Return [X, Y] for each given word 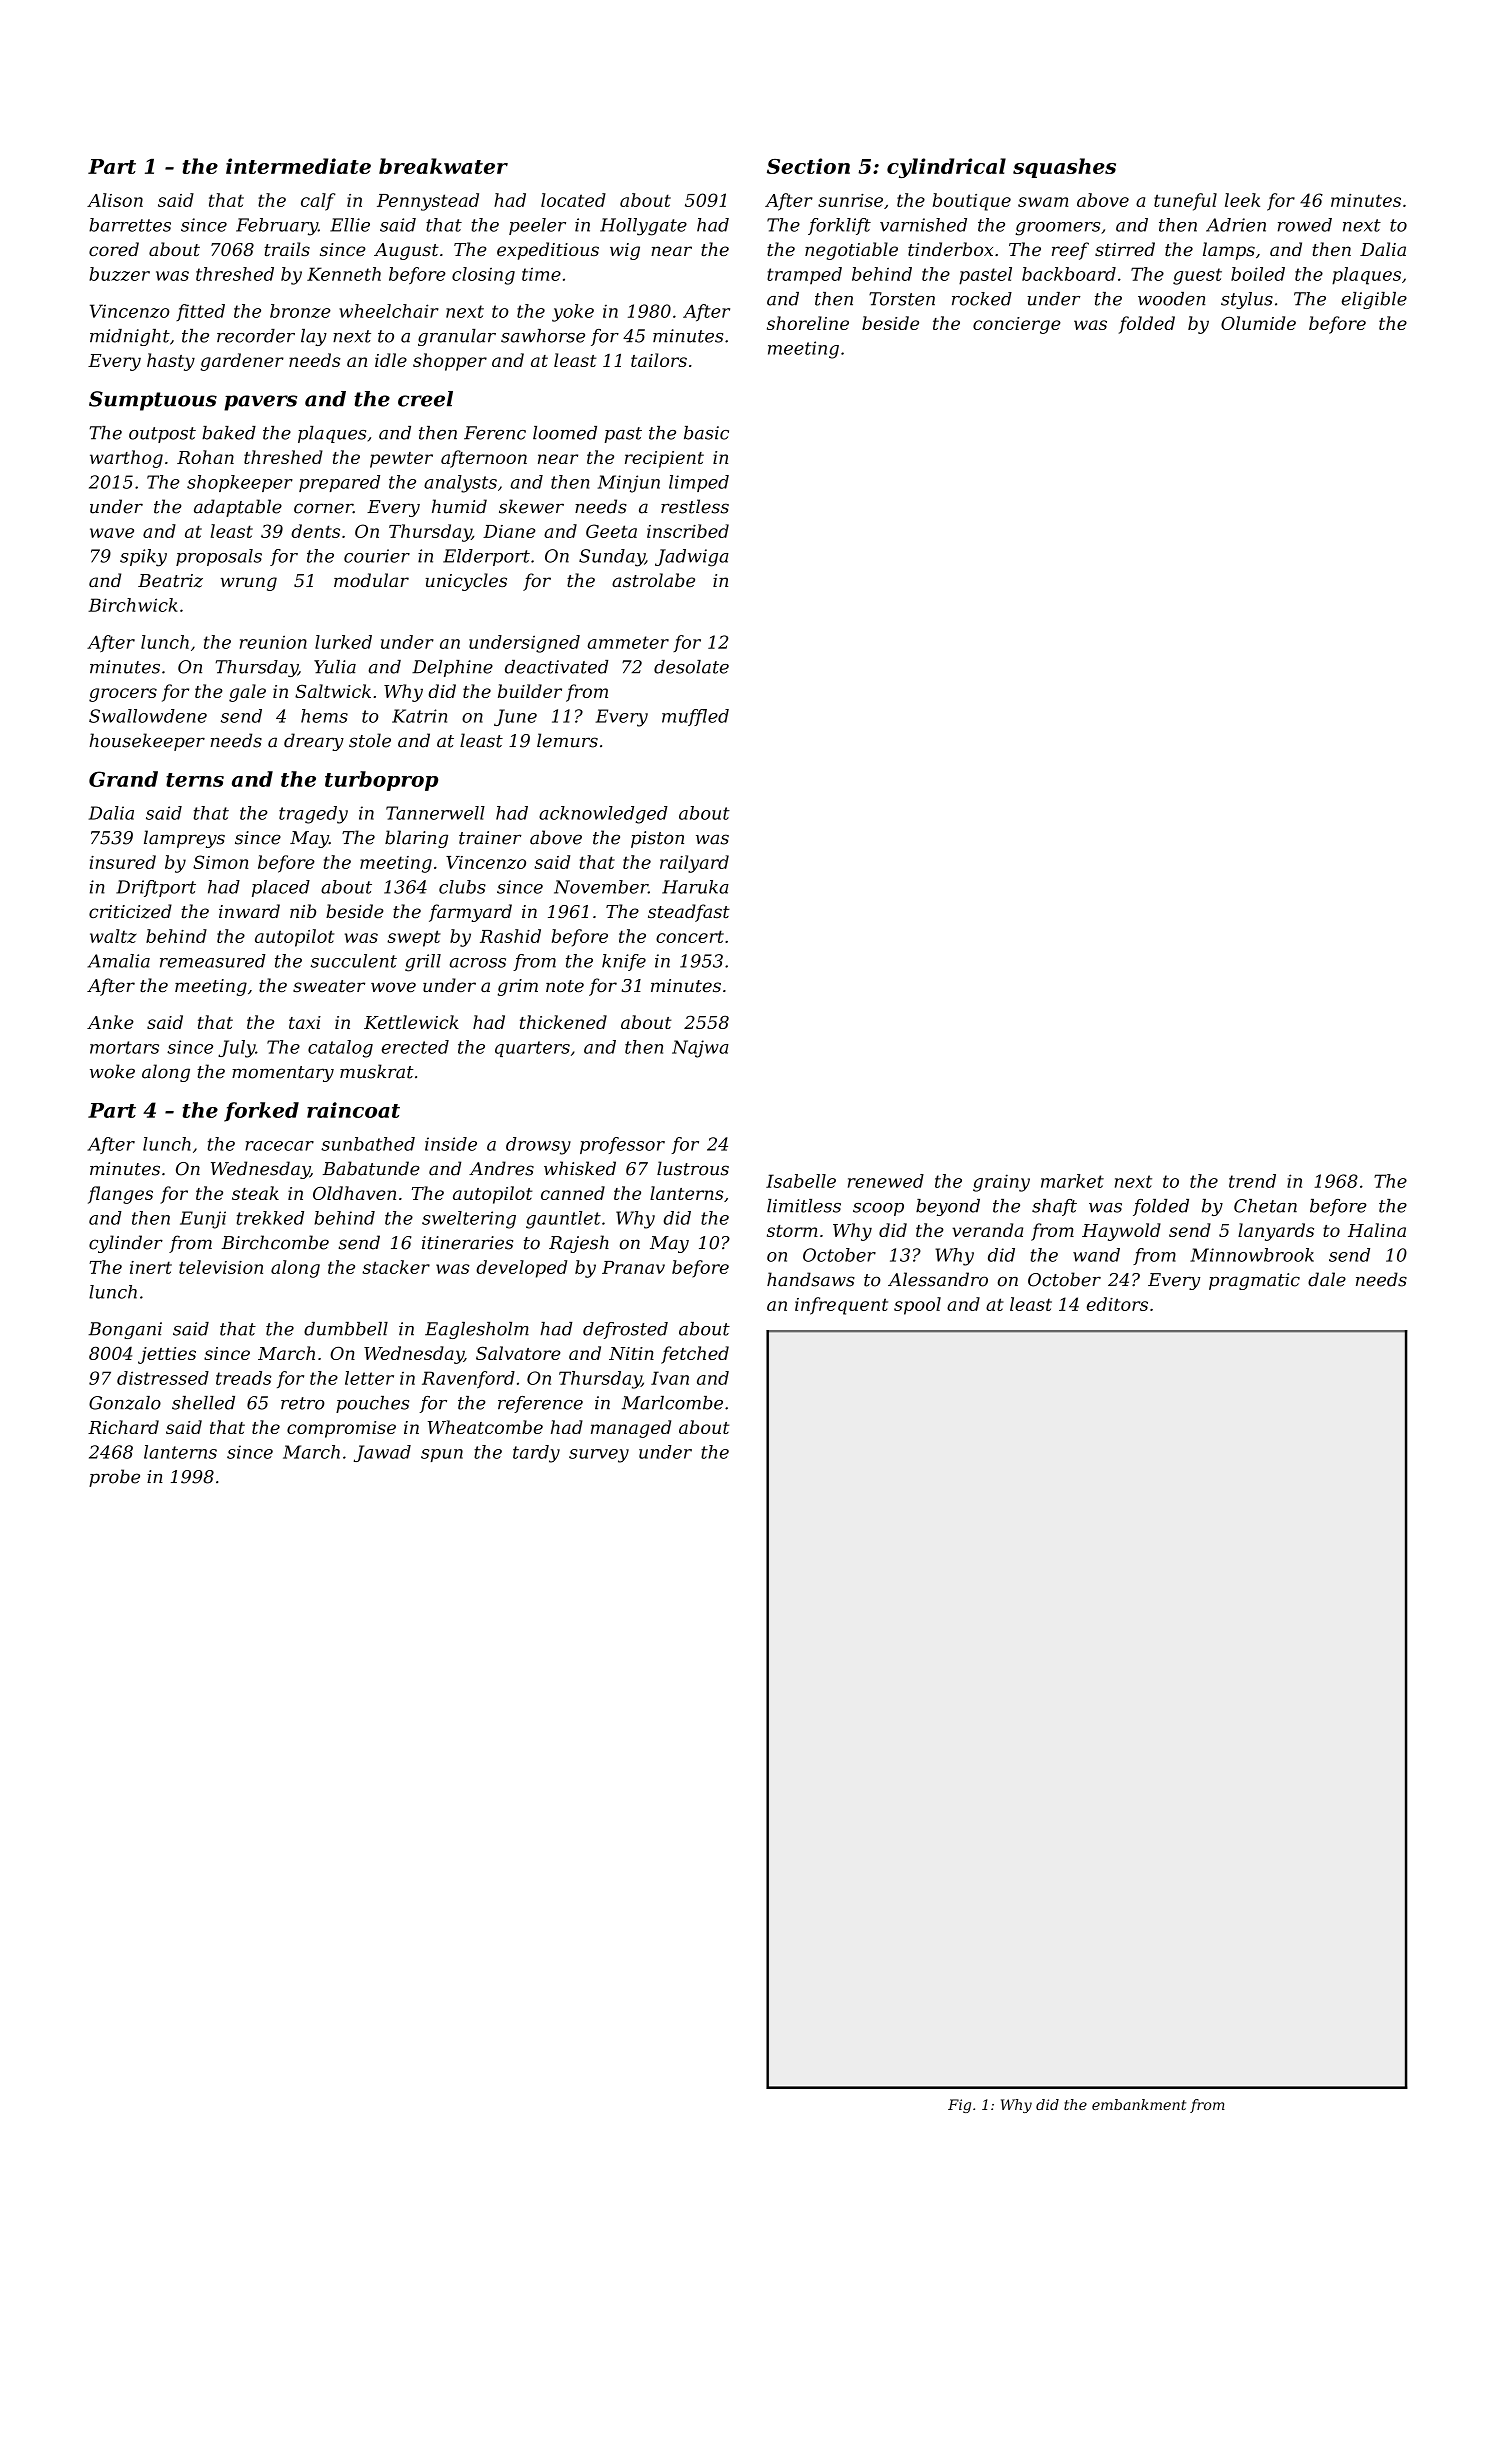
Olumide [1258, 323]
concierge [1017, 325]
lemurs [567, 740]
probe [114, 1478]
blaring [416, 839]
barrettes [130, 225]
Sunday [612, 558]
